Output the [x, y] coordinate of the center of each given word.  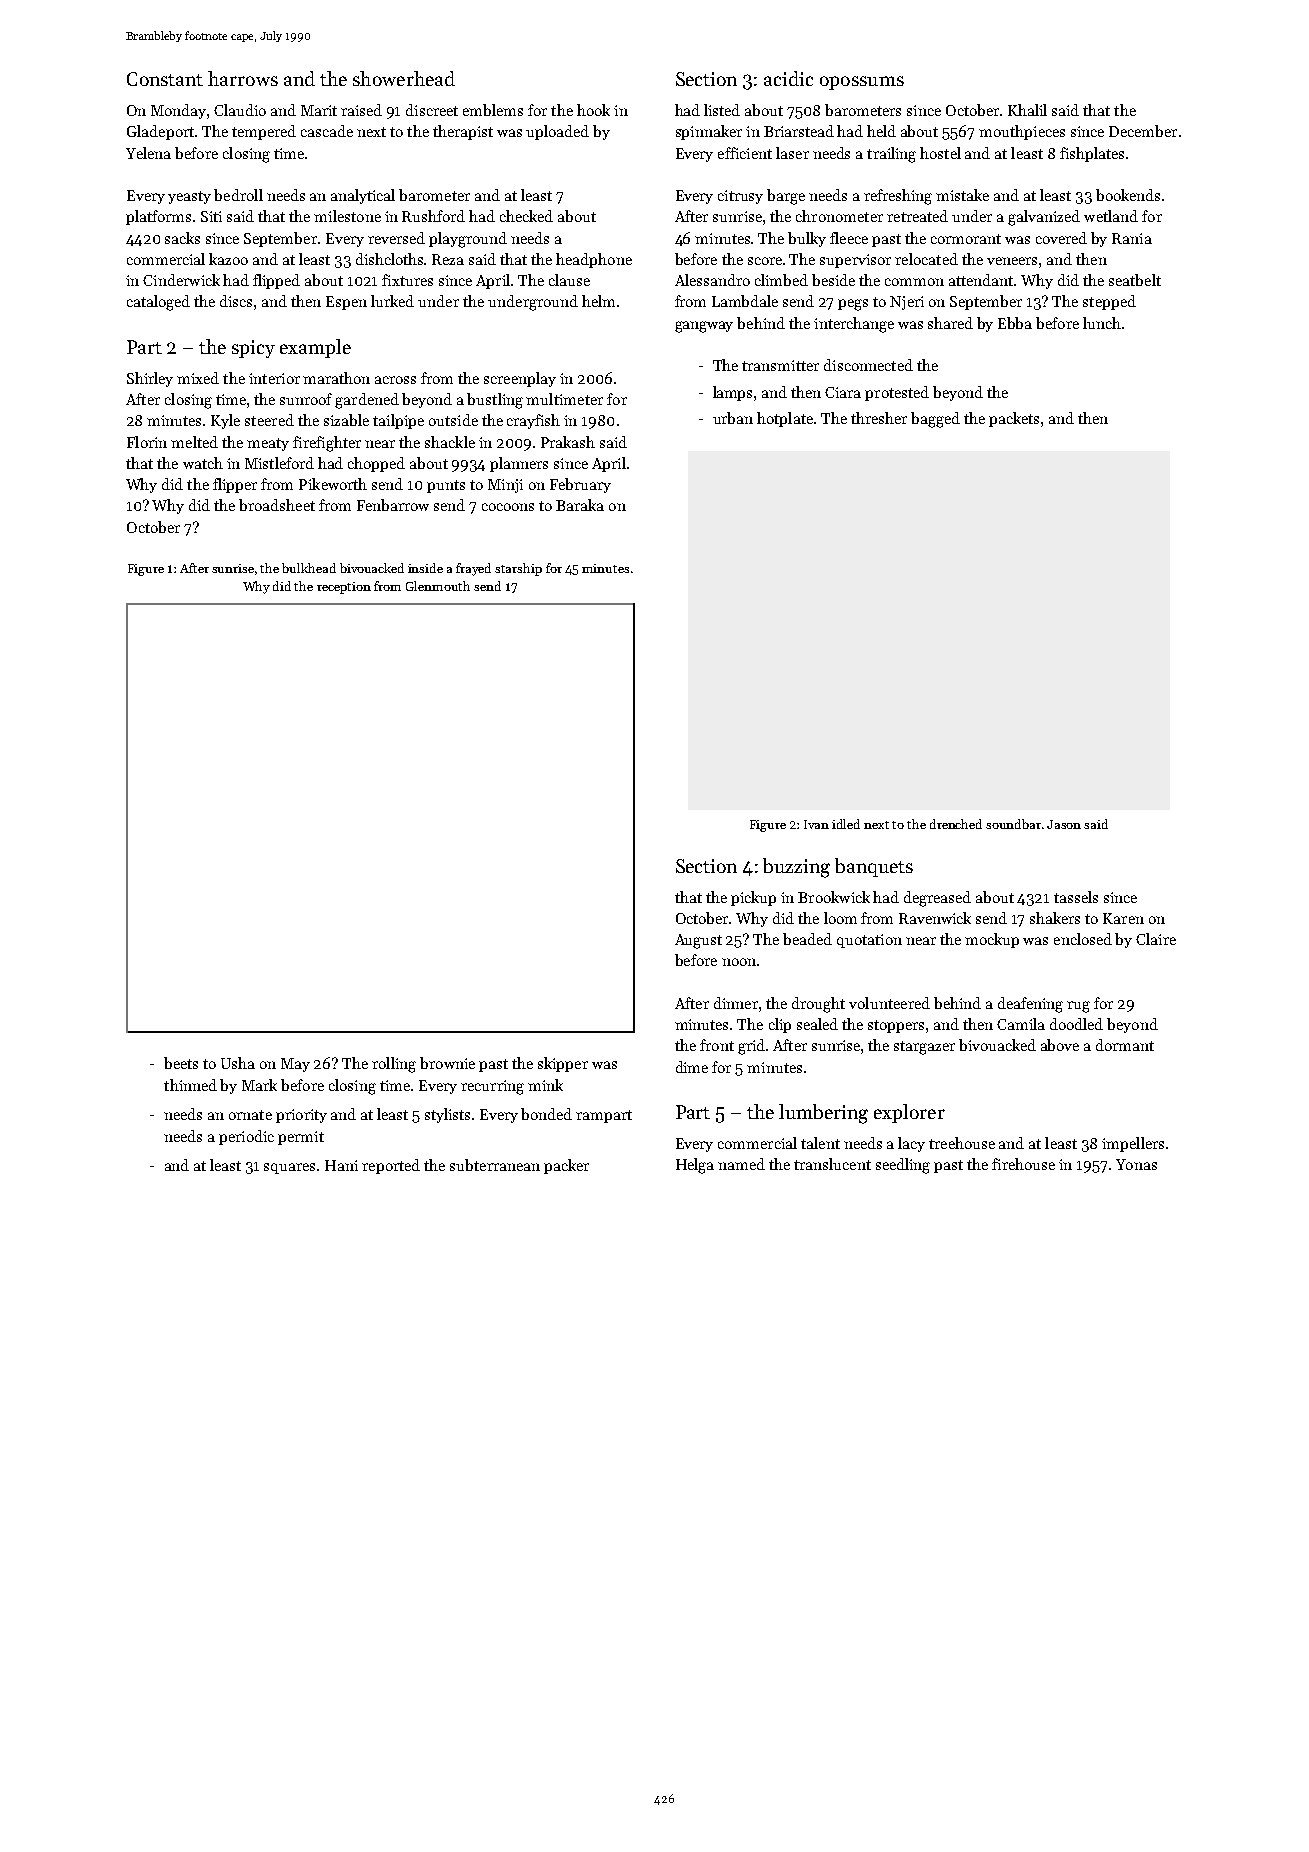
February [580, 485]
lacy [911, 1144]
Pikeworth [333, 484]
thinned [190, 1085]
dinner [736, 1003]
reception [344, 588]
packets [1014, 419]
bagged [935, 420]
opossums [862, 83]
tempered [264, 132]
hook [593, 110]
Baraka [580, 505]
